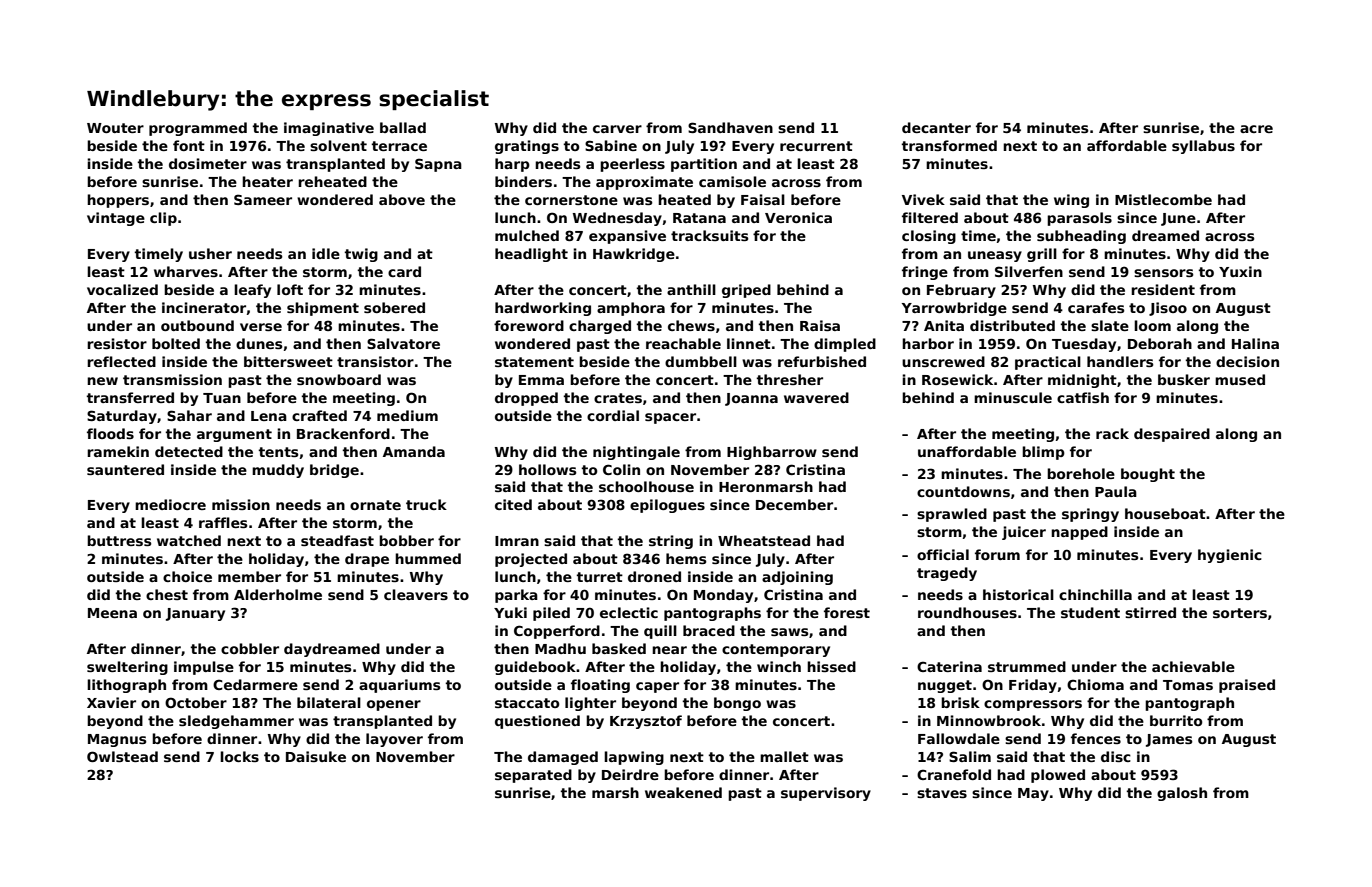 This screenshot has height=887, width=1372. Describe the element at coordinates (632, 165) in the screenshot. I see `peerless` at that location.
